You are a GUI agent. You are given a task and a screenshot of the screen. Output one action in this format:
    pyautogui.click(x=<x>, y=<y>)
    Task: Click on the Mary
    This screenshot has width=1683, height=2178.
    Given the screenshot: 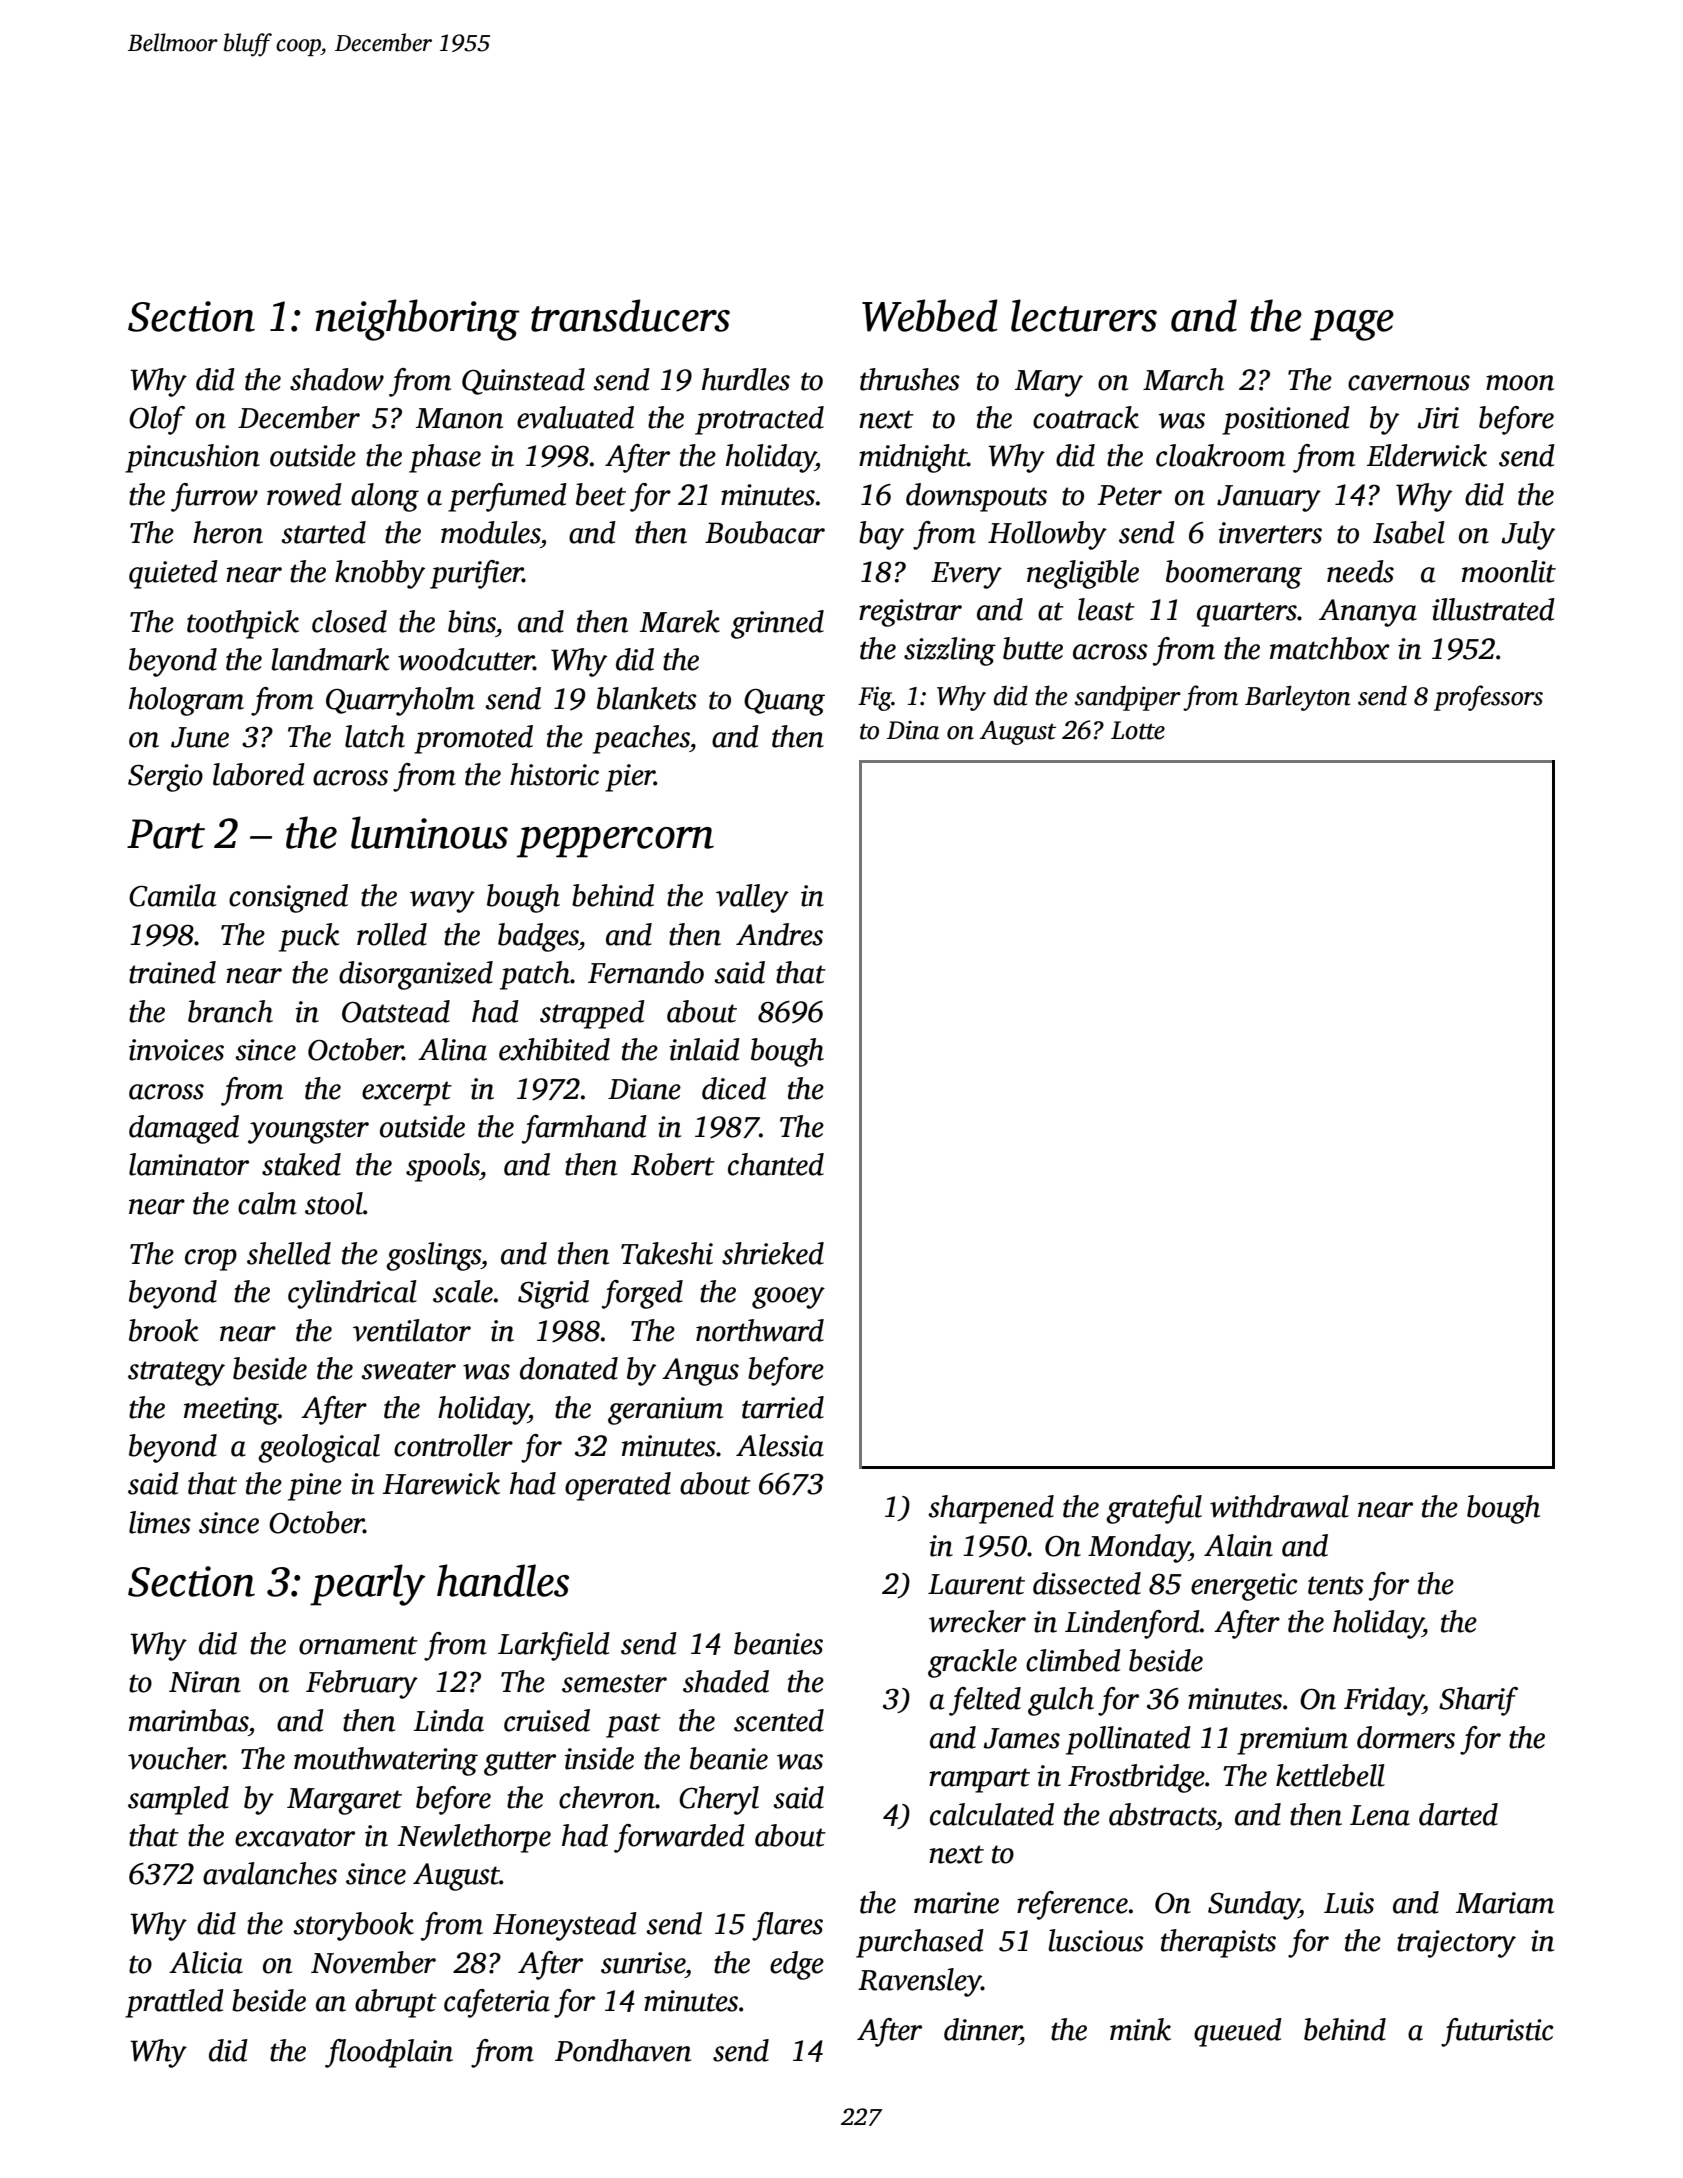 What is the action you would take?
    pyautogui.click(x=1049, y=383)
